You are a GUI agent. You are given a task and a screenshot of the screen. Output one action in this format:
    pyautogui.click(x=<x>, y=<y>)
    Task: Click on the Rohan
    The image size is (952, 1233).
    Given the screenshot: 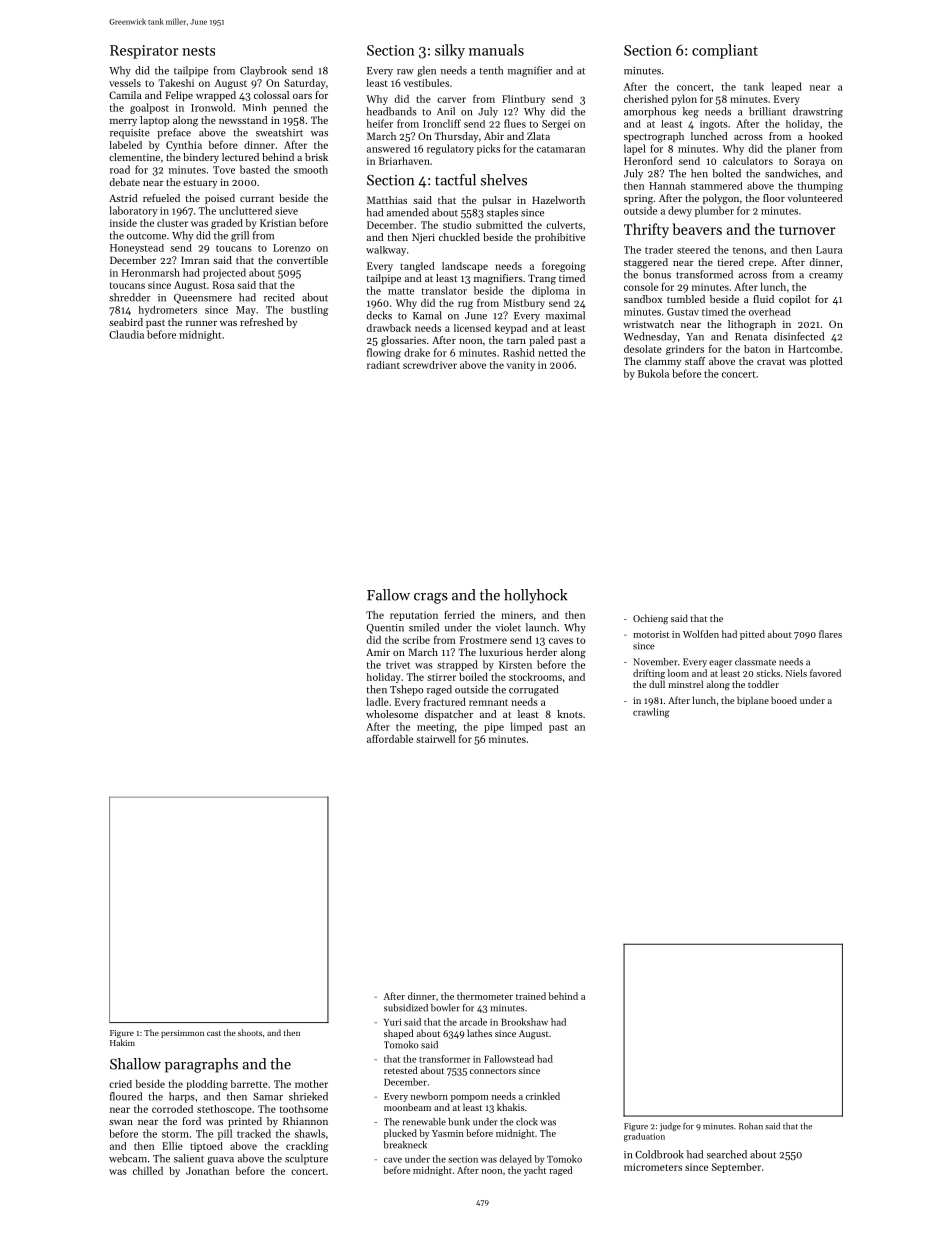 What is the action you would take?
    pyautogui.click(x=751, y=1126)
